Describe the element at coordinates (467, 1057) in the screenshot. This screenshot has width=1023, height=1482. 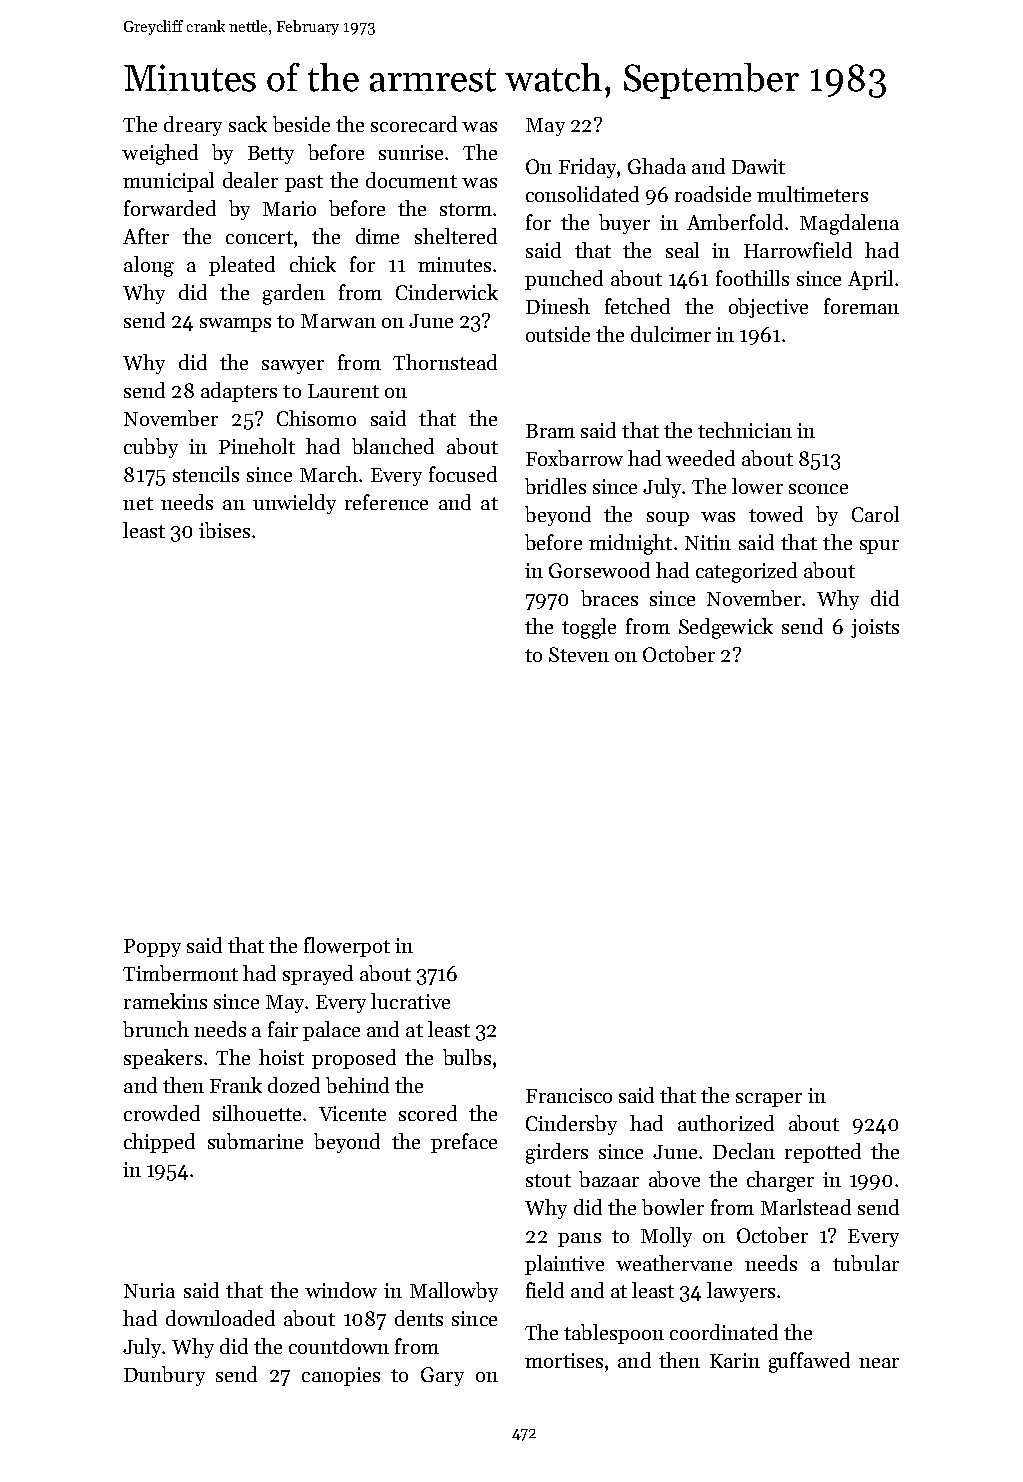
I see `bulbs` at that location.
